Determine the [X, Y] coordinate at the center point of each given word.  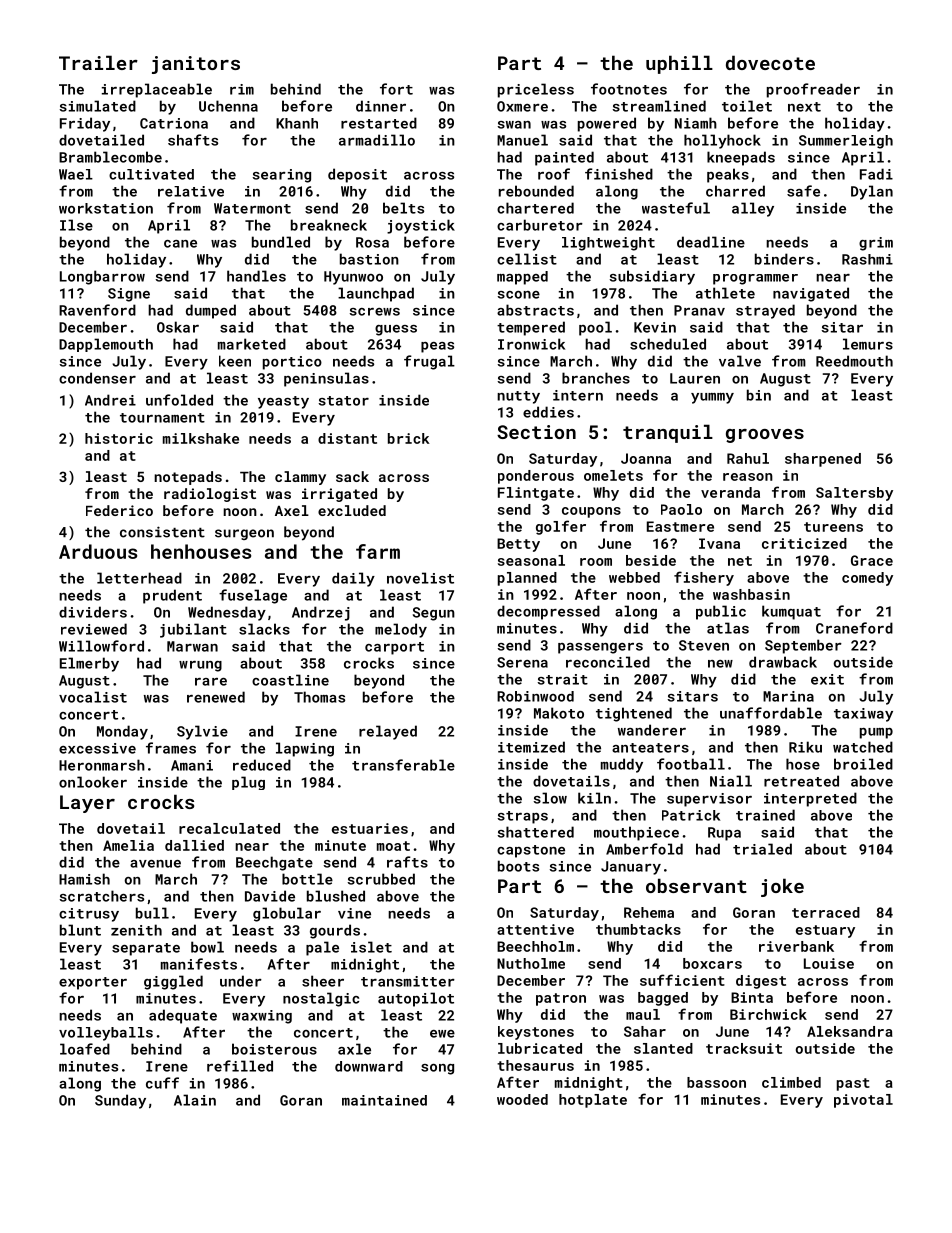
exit [827, 679]
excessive [97, 748]
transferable [403, 765]
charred [735, 191]
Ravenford [97, 310]
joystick [421, 226]
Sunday [120, 1101]
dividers [93, 612]
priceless [536, 90]
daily [353, 579]
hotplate [593, 1101]
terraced [826, 912]
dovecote [770, 62]
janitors [196, 65]
